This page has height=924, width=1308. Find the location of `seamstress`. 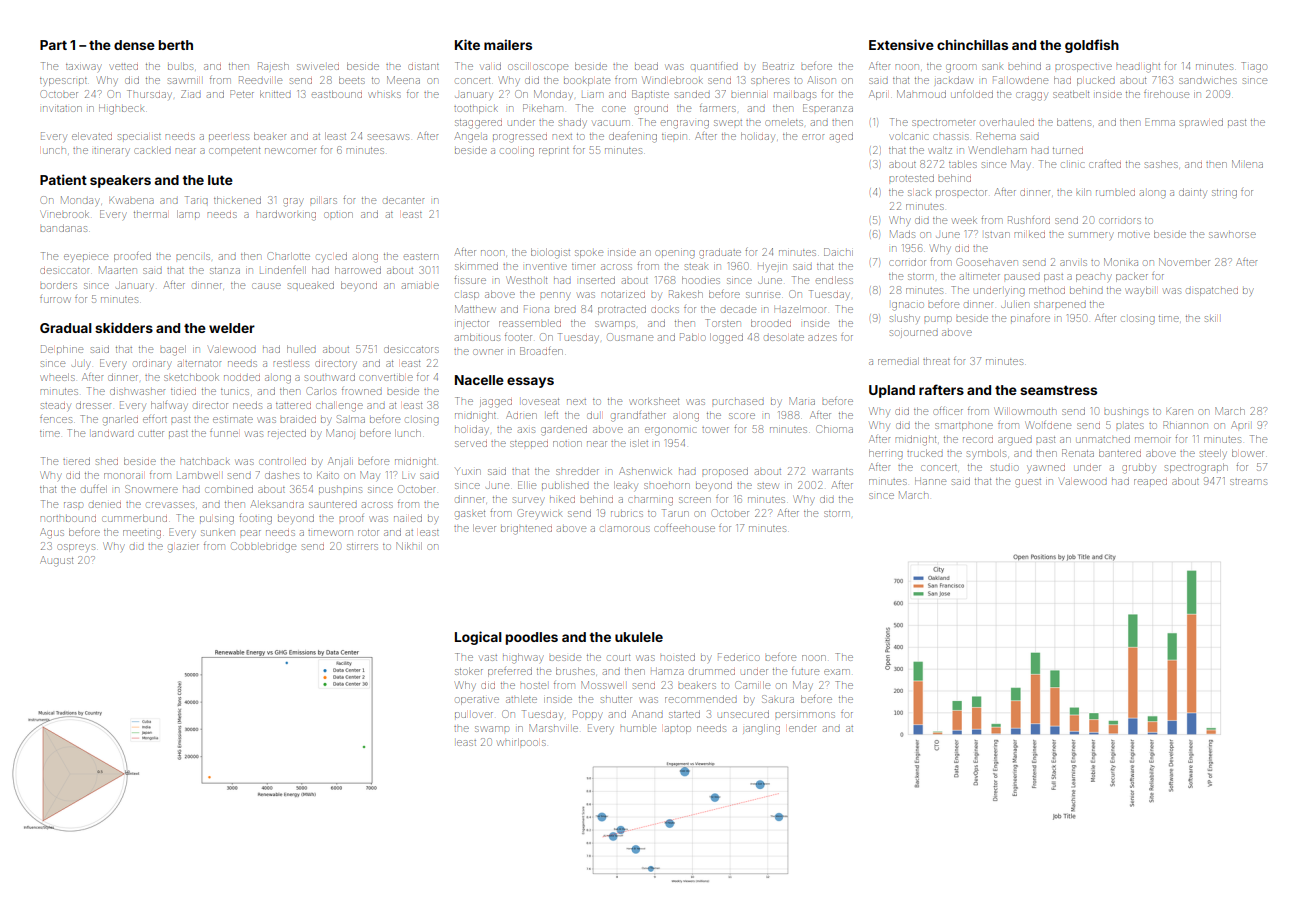

seamstress is located at coordinates (1058, 390).
